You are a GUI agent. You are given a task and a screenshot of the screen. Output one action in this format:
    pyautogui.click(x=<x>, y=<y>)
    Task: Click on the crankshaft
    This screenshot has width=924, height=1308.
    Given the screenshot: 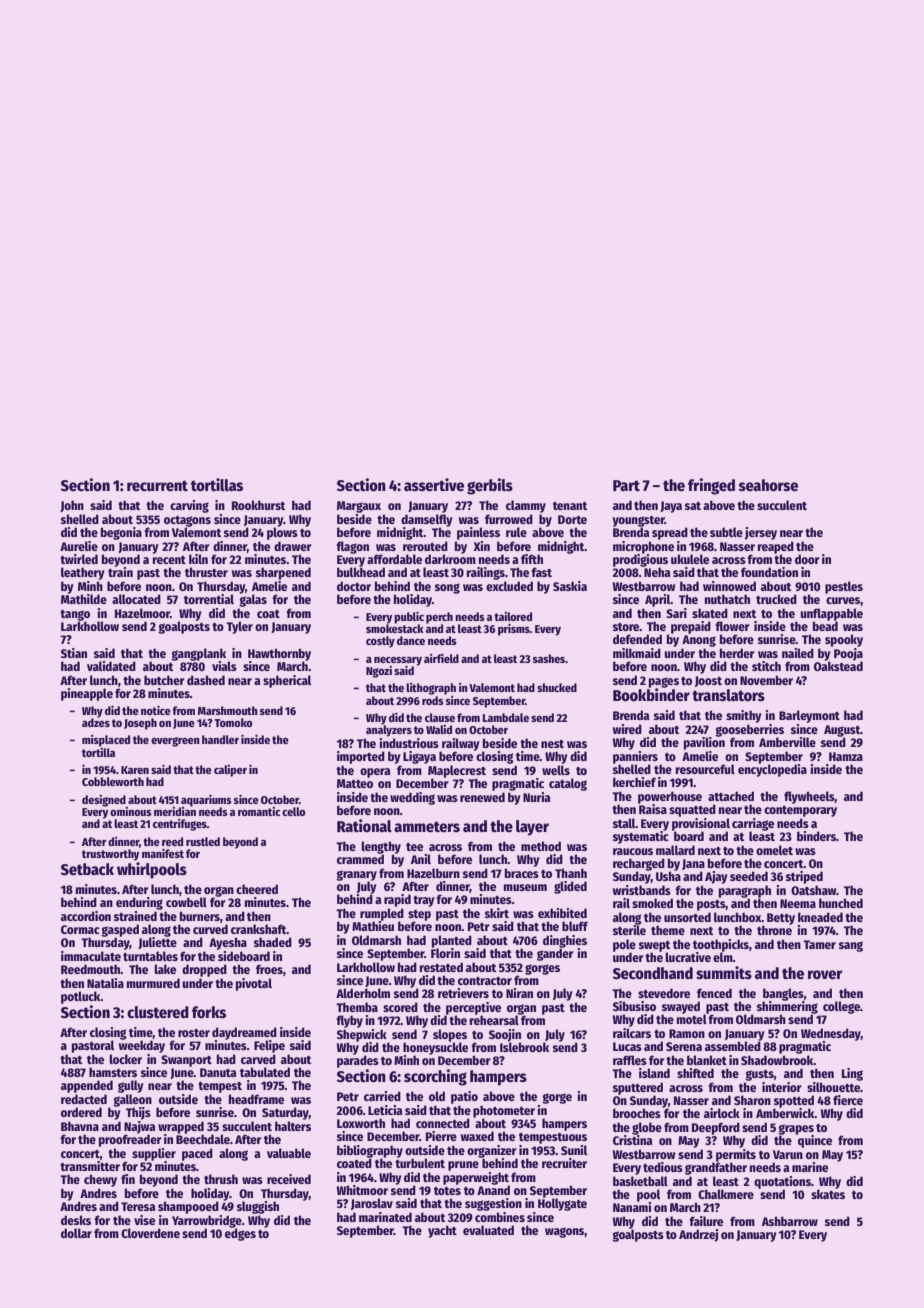 What is the action you would take?
    pyautogui.click(x=259, y=929)
